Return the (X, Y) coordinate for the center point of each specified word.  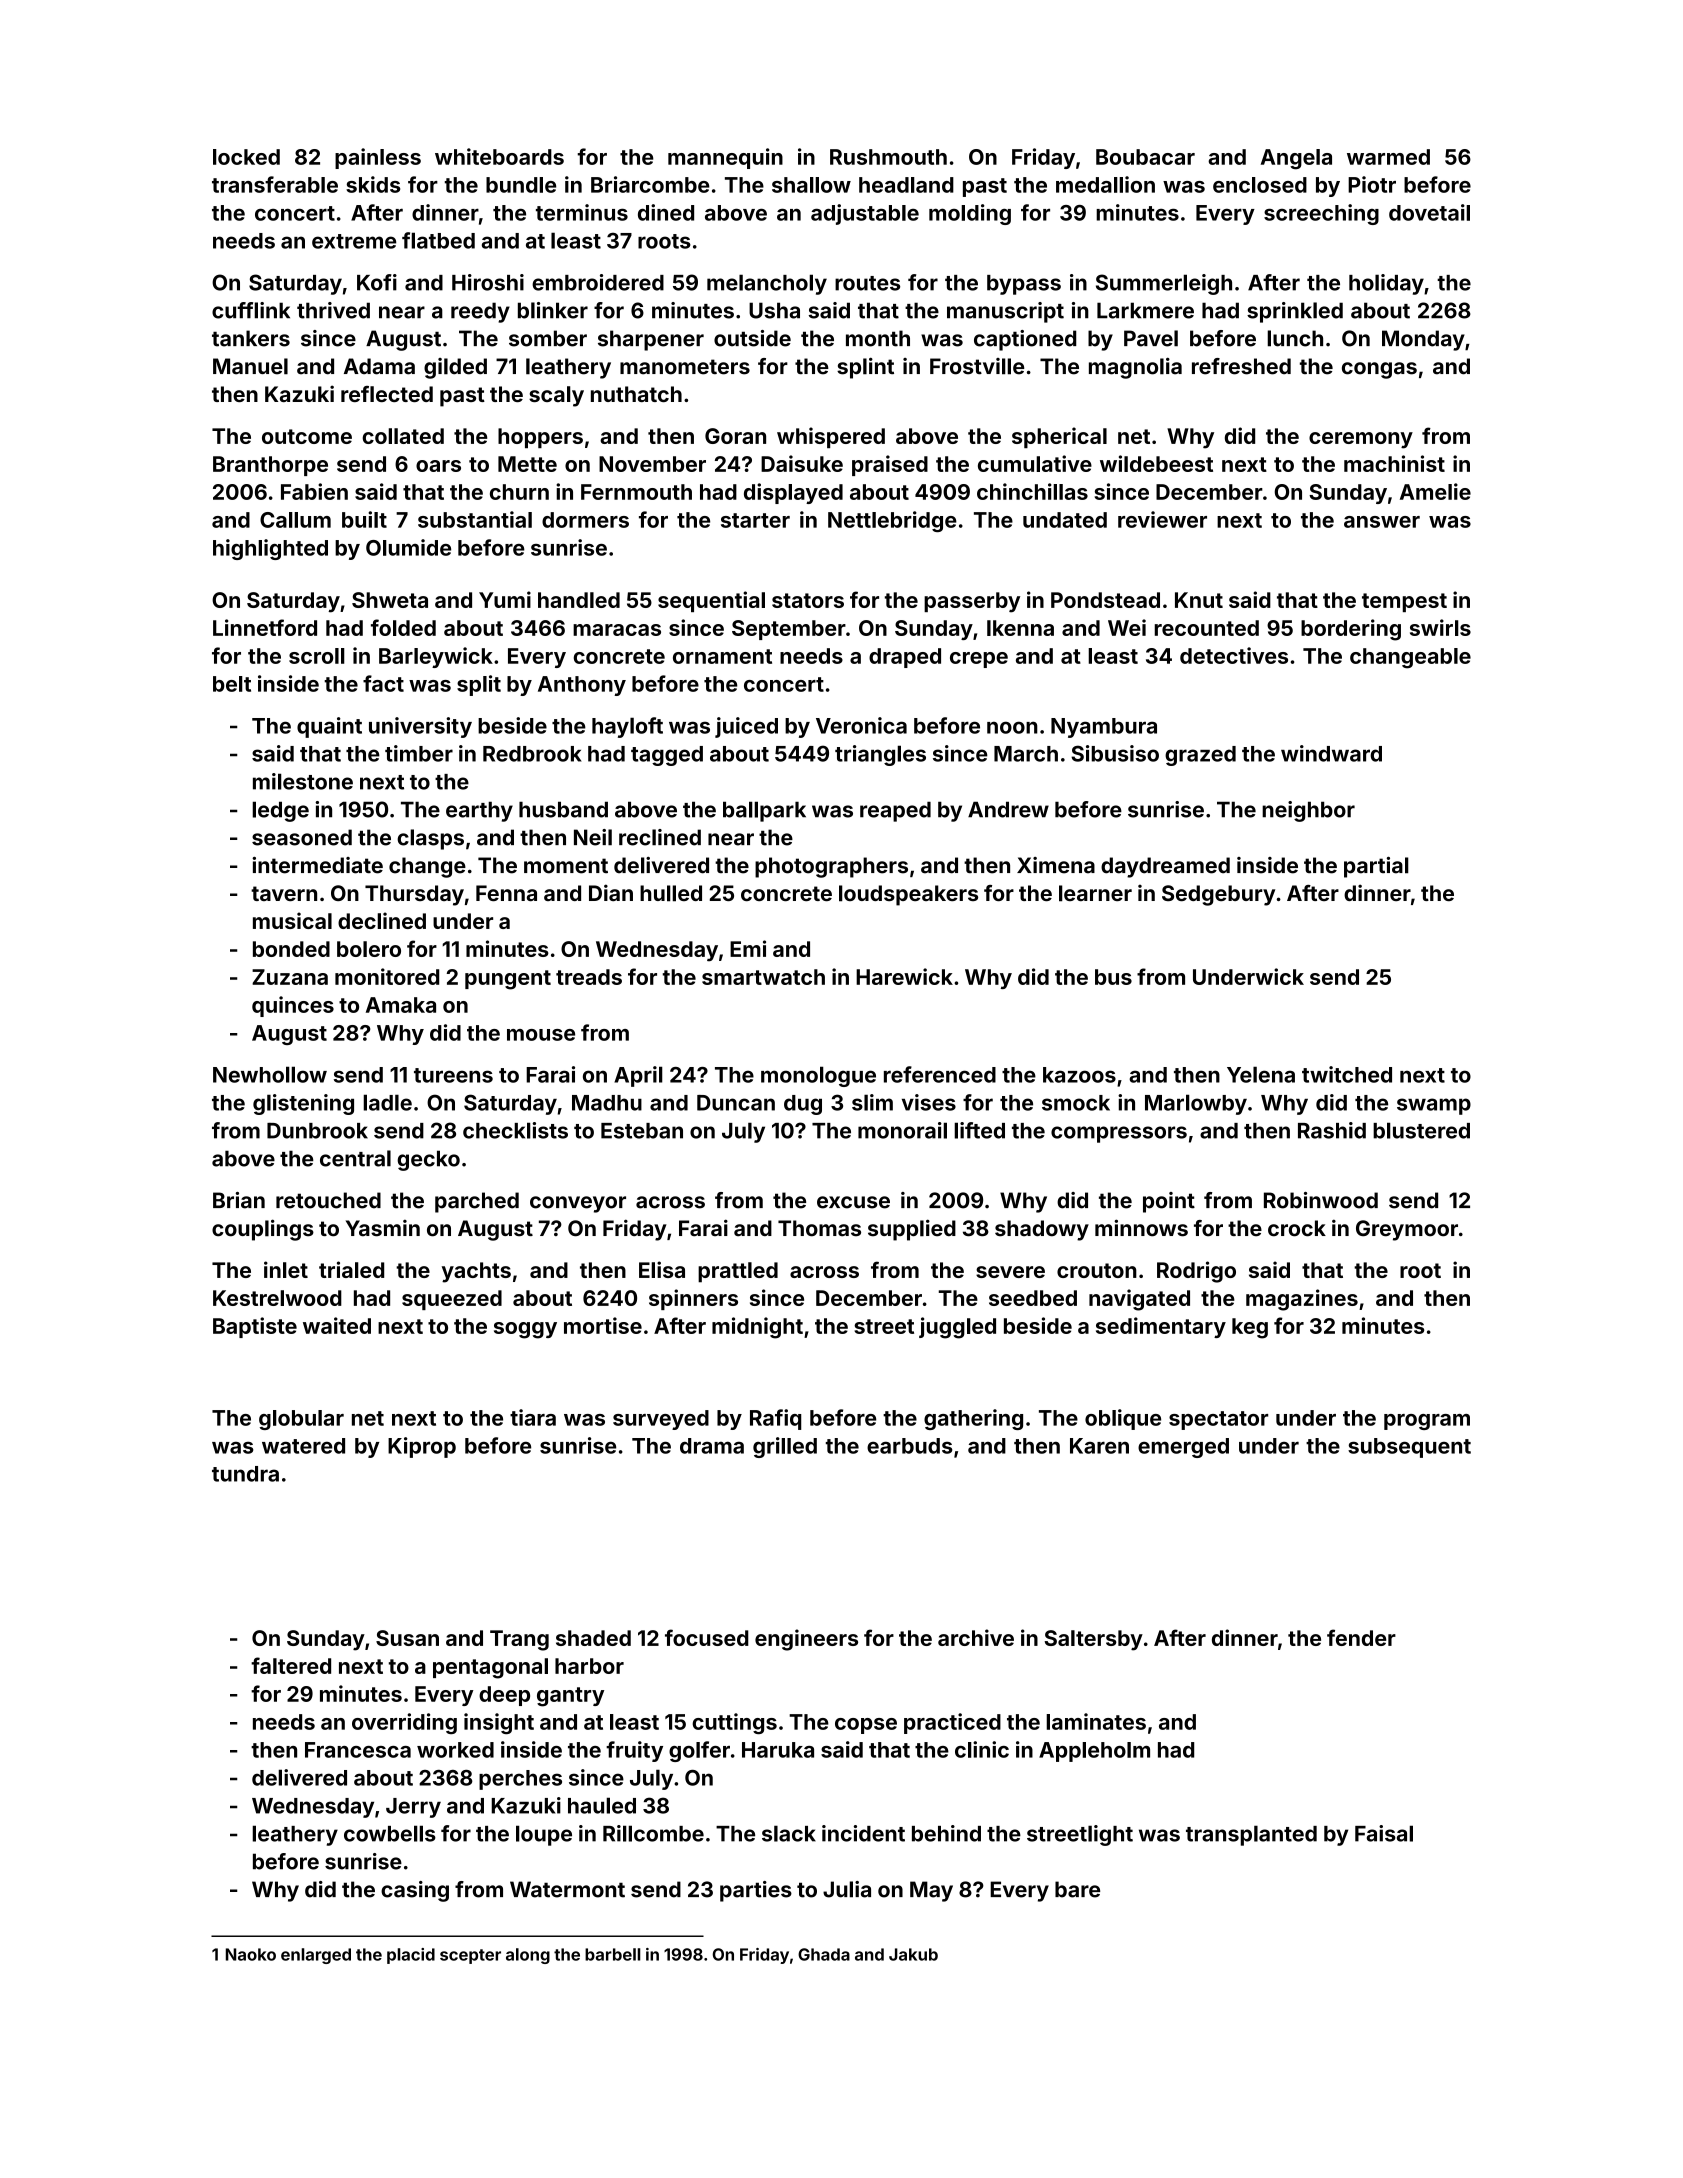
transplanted (1251, 1835)
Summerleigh (1164, 284)
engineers (806, 1640)
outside (752, 338)
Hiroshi (488, 282)
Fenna (506, 893)
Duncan (736, 1103)
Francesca (358, 1750)
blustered (1421, 1130)
